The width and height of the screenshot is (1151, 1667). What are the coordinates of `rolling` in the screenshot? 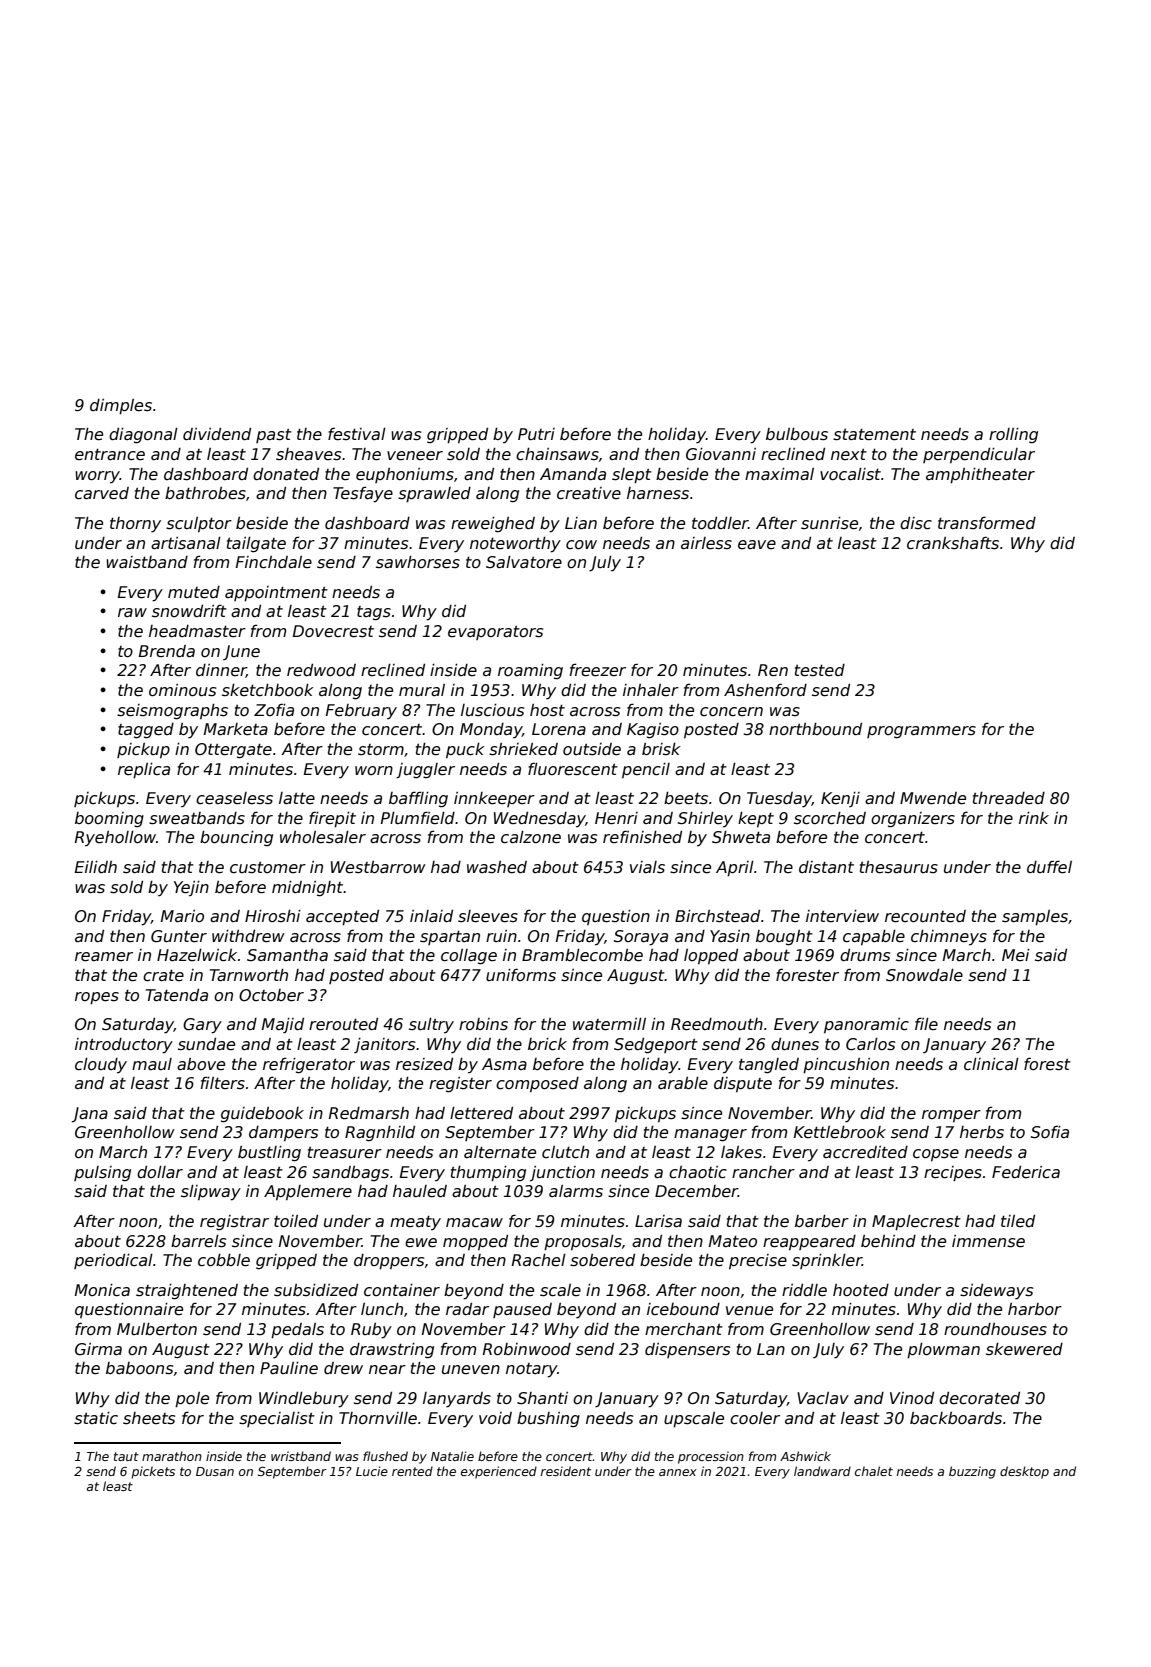 It's located at (1013, 436).
